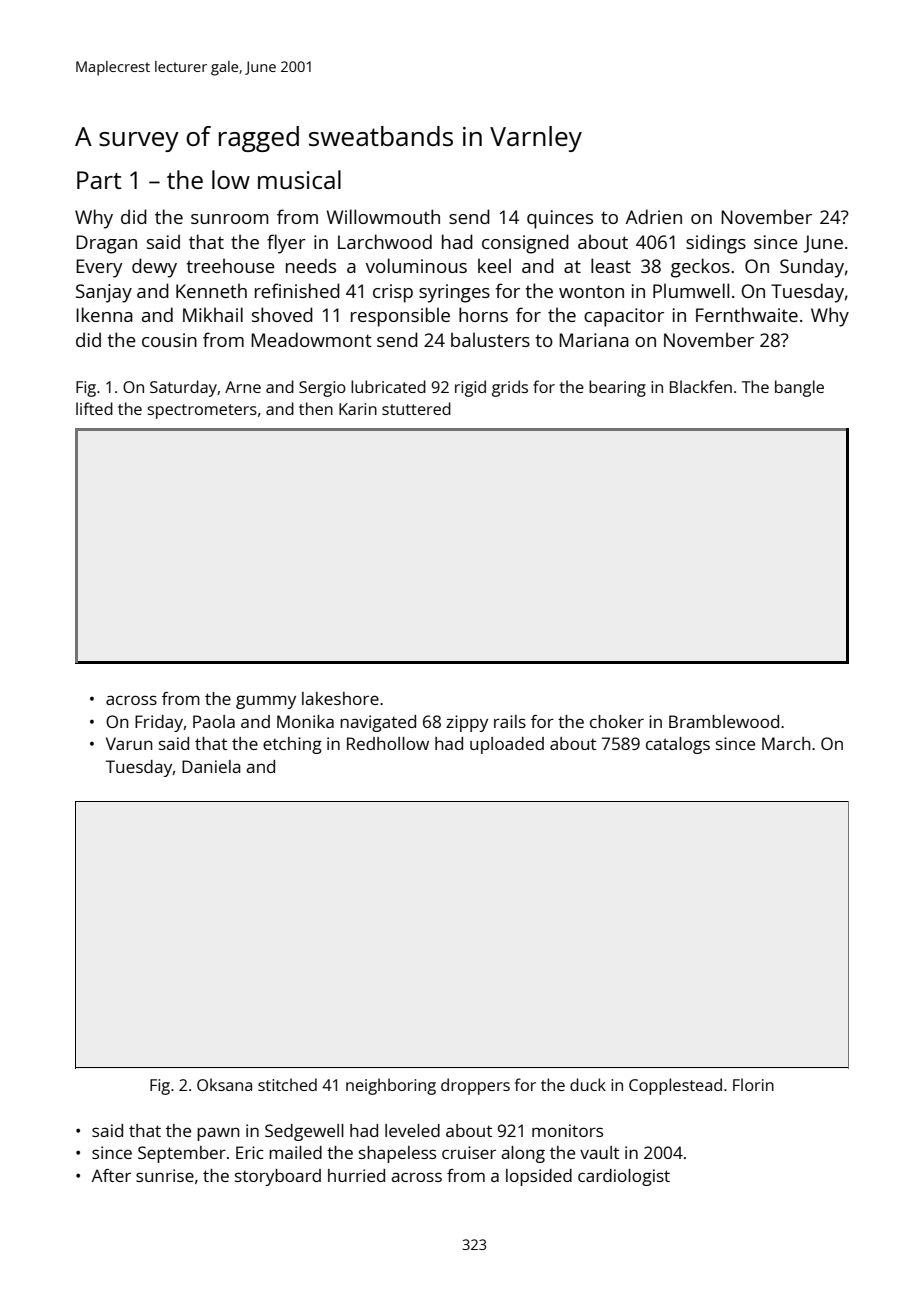 This image has width=924, height=1311. I want to click on zippy, so click(467, 723).
